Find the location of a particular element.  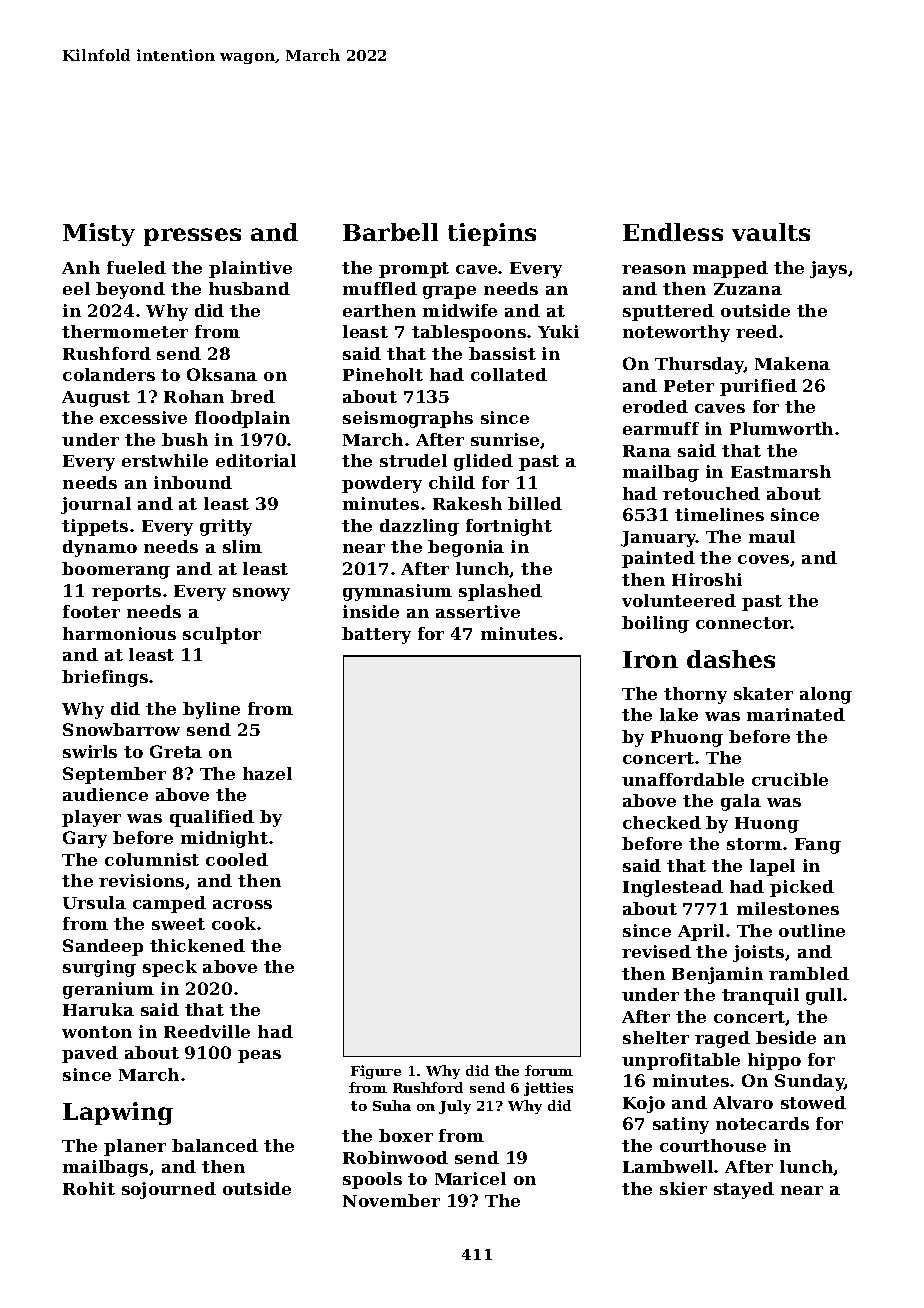

erstwhile is located at coordinates (165, 460).
